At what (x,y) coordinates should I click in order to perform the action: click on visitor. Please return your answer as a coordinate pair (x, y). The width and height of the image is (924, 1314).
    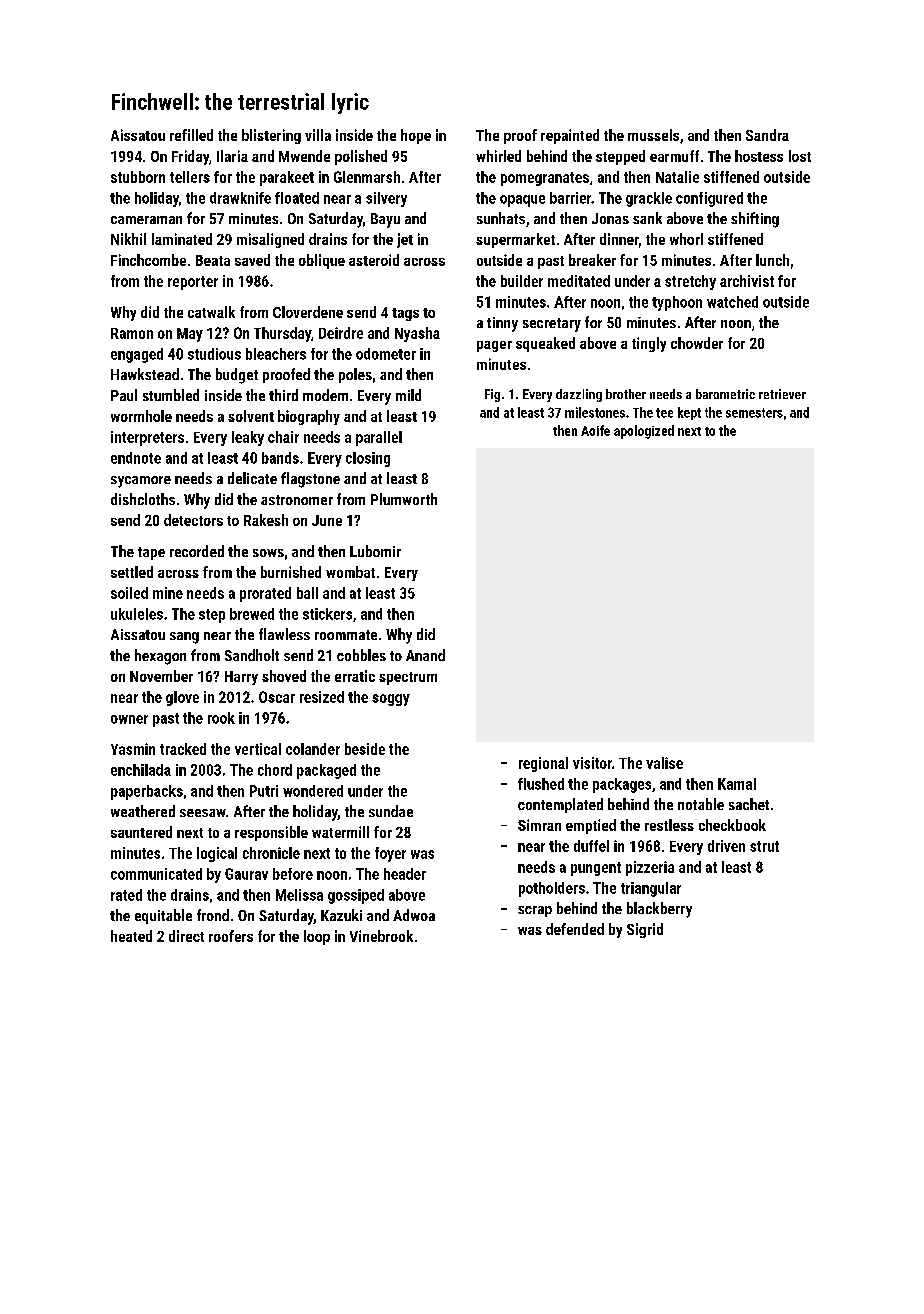
    Looking at the image, I should click on (592, 763).
